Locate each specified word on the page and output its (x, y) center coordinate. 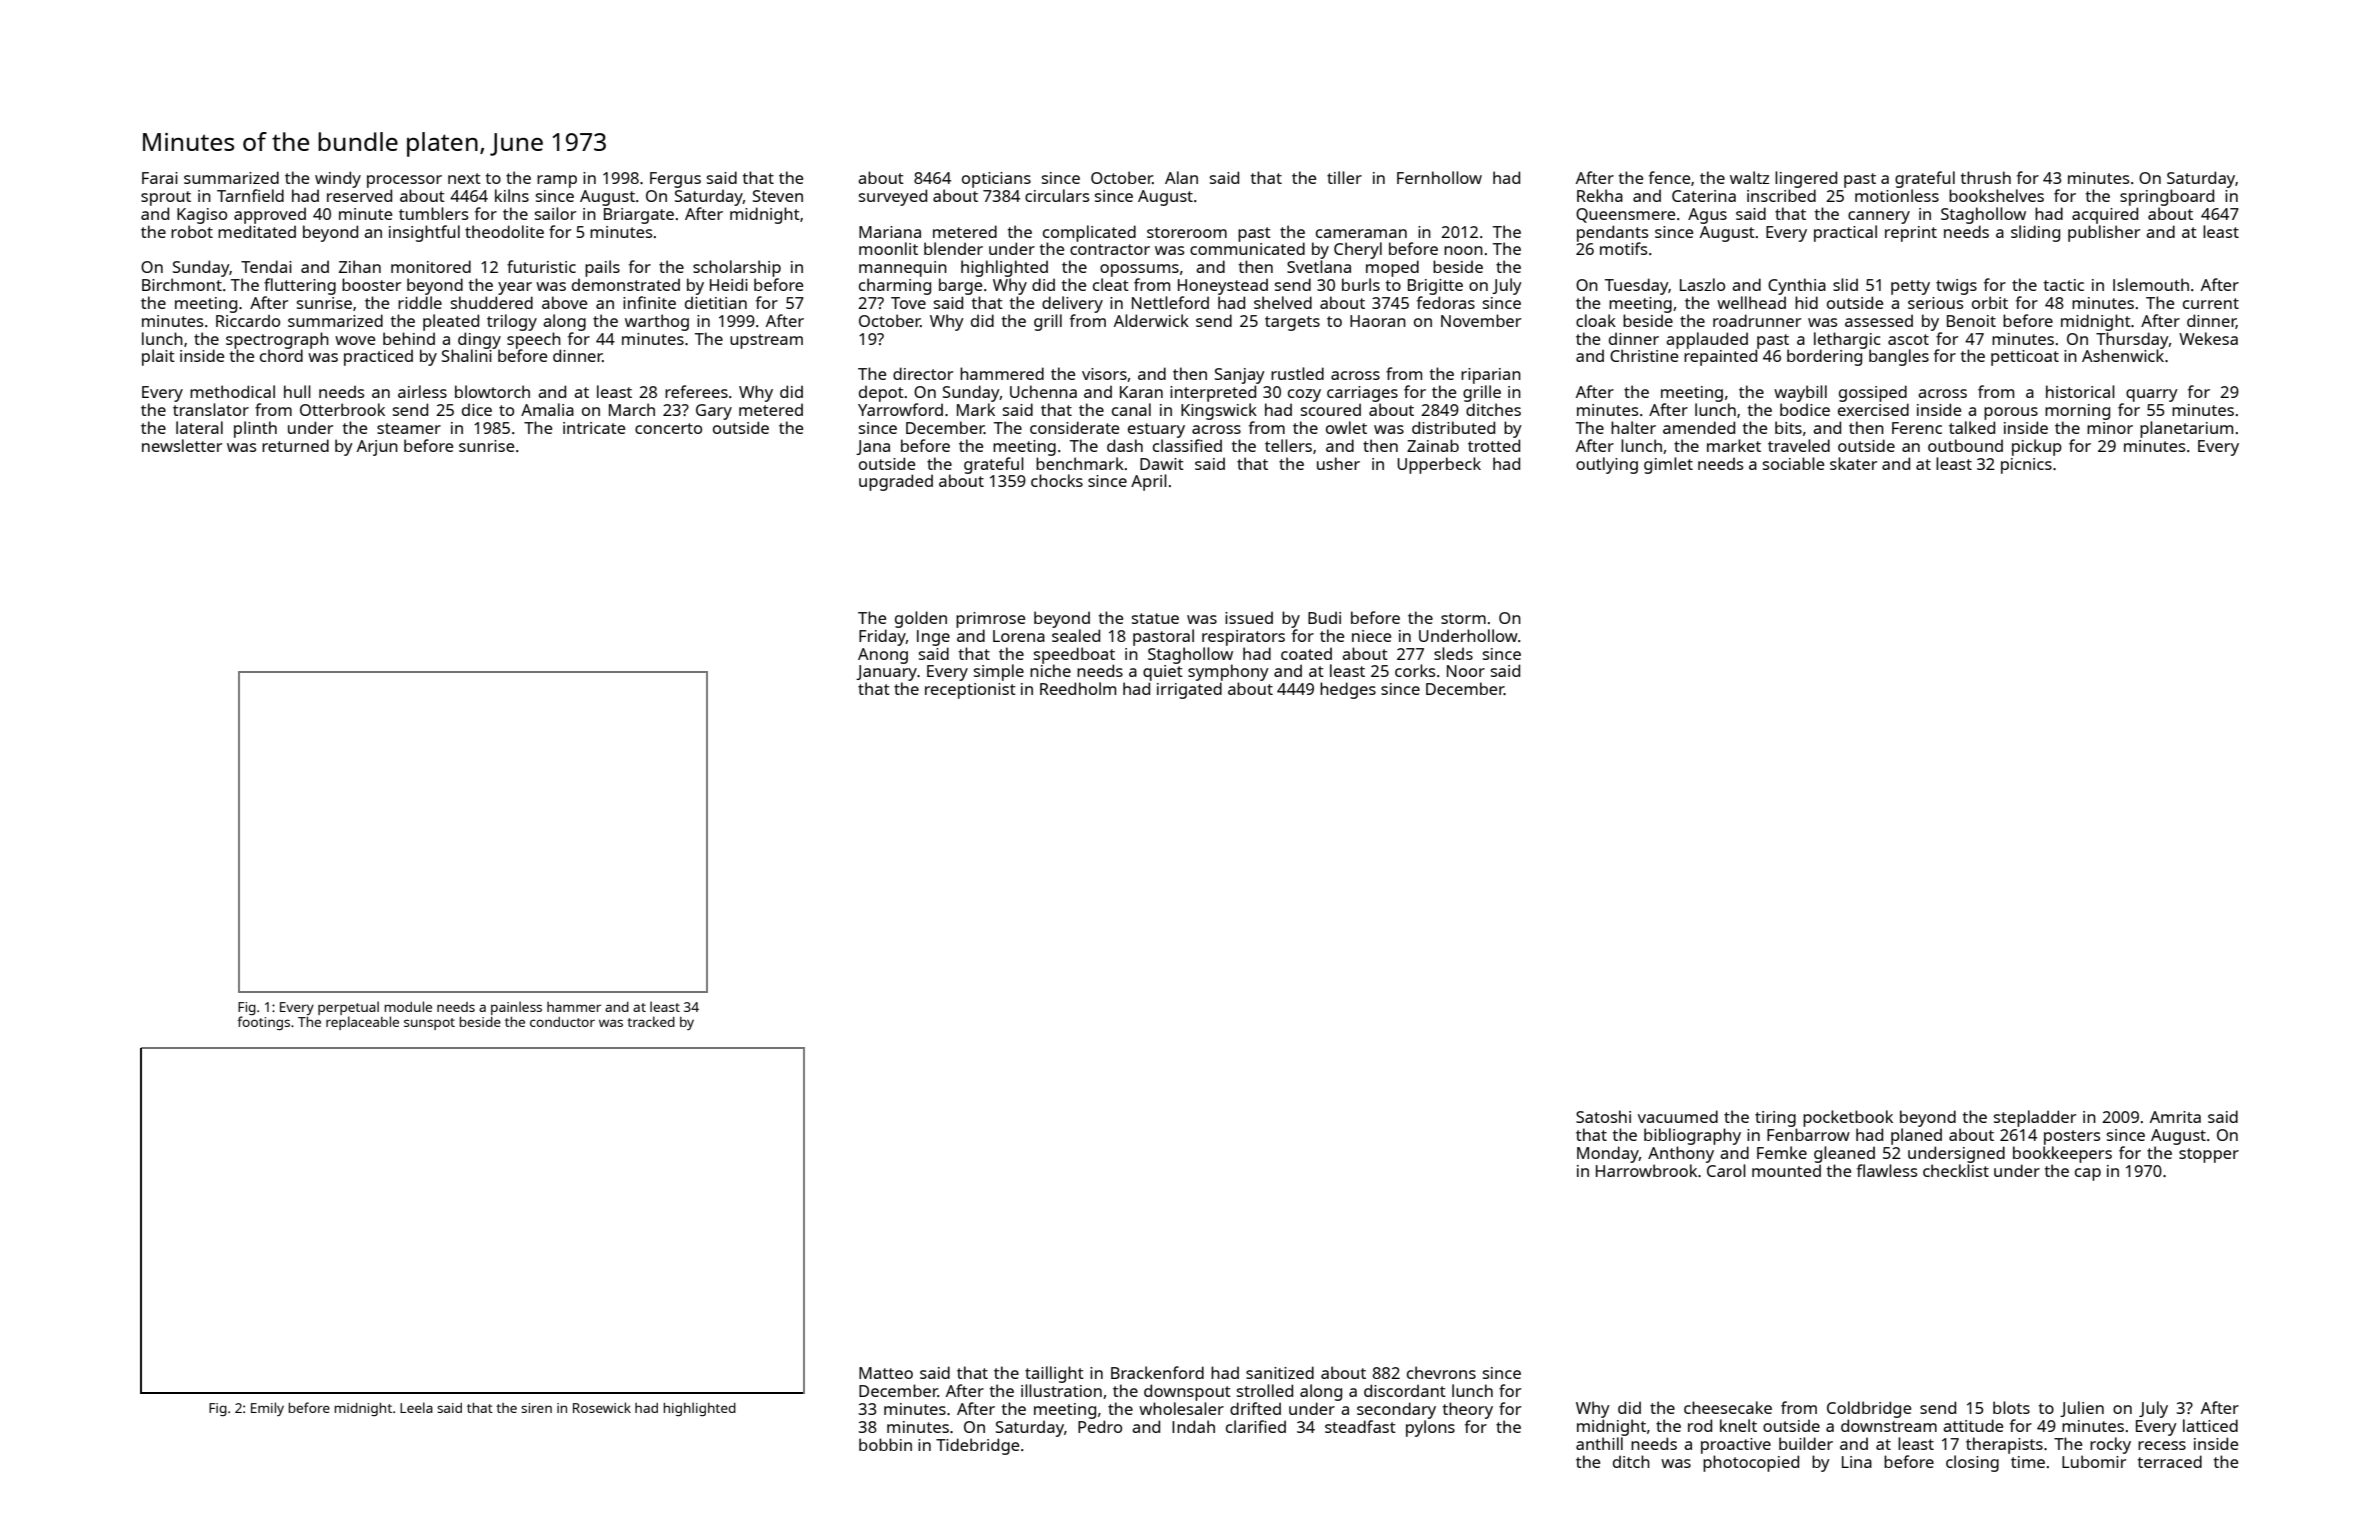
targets (1292, 323)
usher (1338, 463)
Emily (267, 1409)
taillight (1054, 1374)
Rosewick (602, 1407)
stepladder (2035, 1118)
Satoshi (1603, 1116)
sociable (1793, 463)
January (886, 673)
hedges (1348, 690)
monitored (431, 266)
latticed (2210, 1425)
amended (1699, 427)
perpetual (348, 1008)
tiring (1775, 1119)
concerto (668, 428)
